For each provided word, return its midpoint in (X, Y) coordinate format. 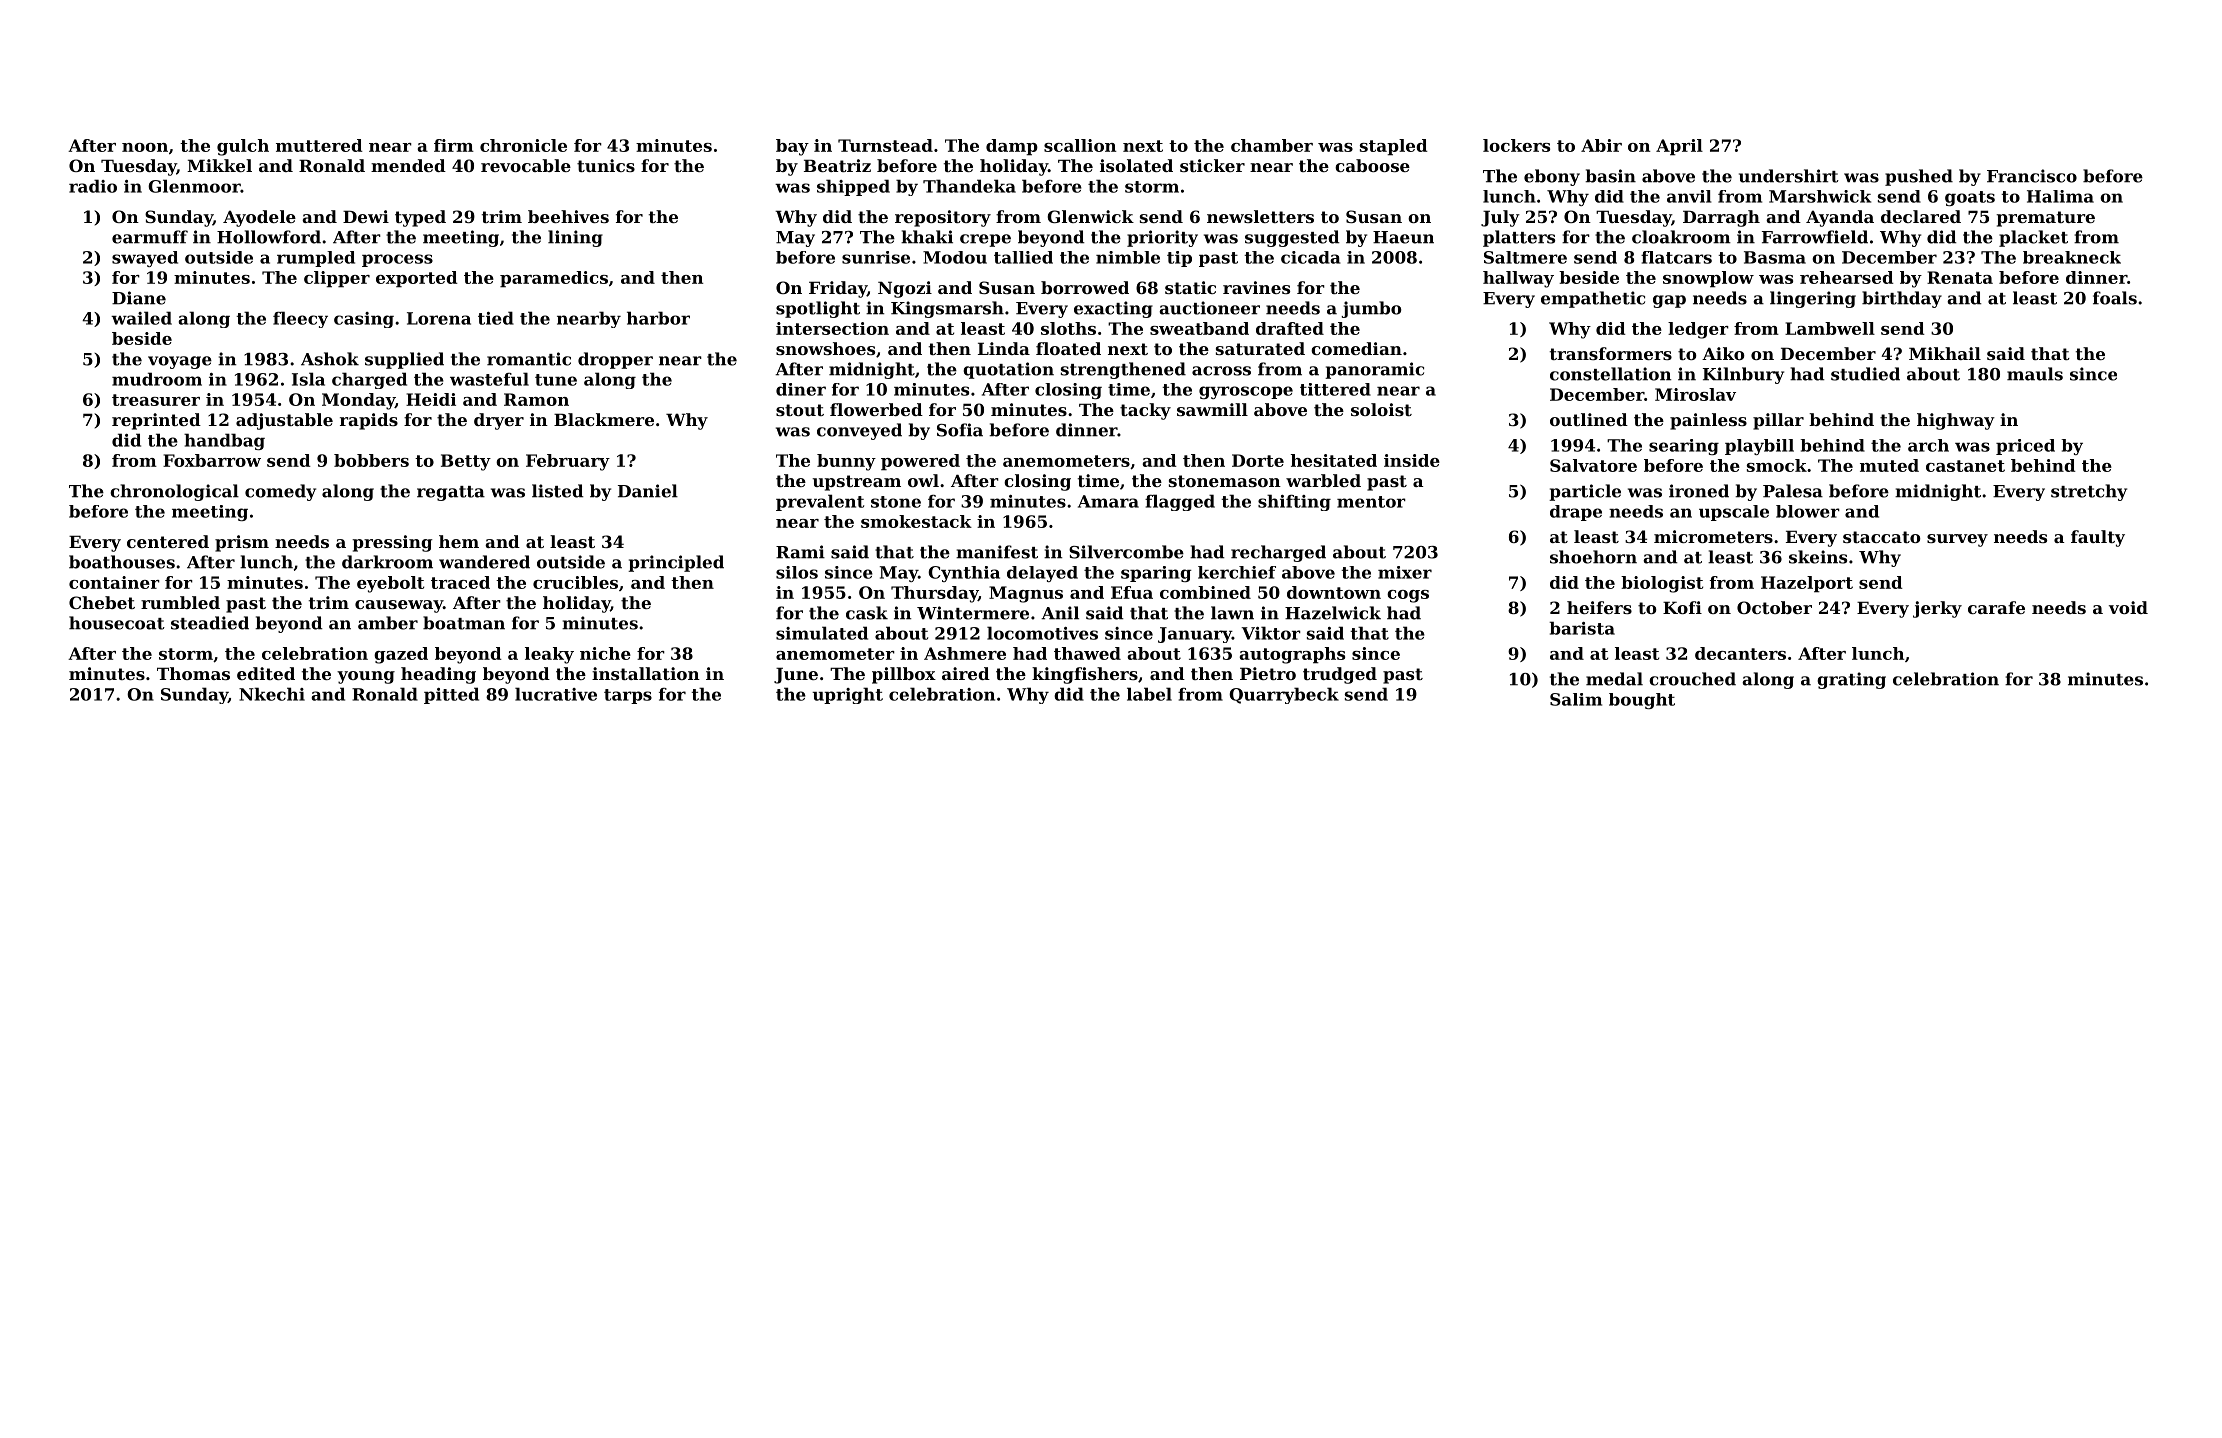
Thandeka (969, 186)
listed (558, 491)
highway (1956, 421)
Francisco (2032, 176)
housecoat (117, 623)
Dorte (1258, 460)
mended (408, 165)
